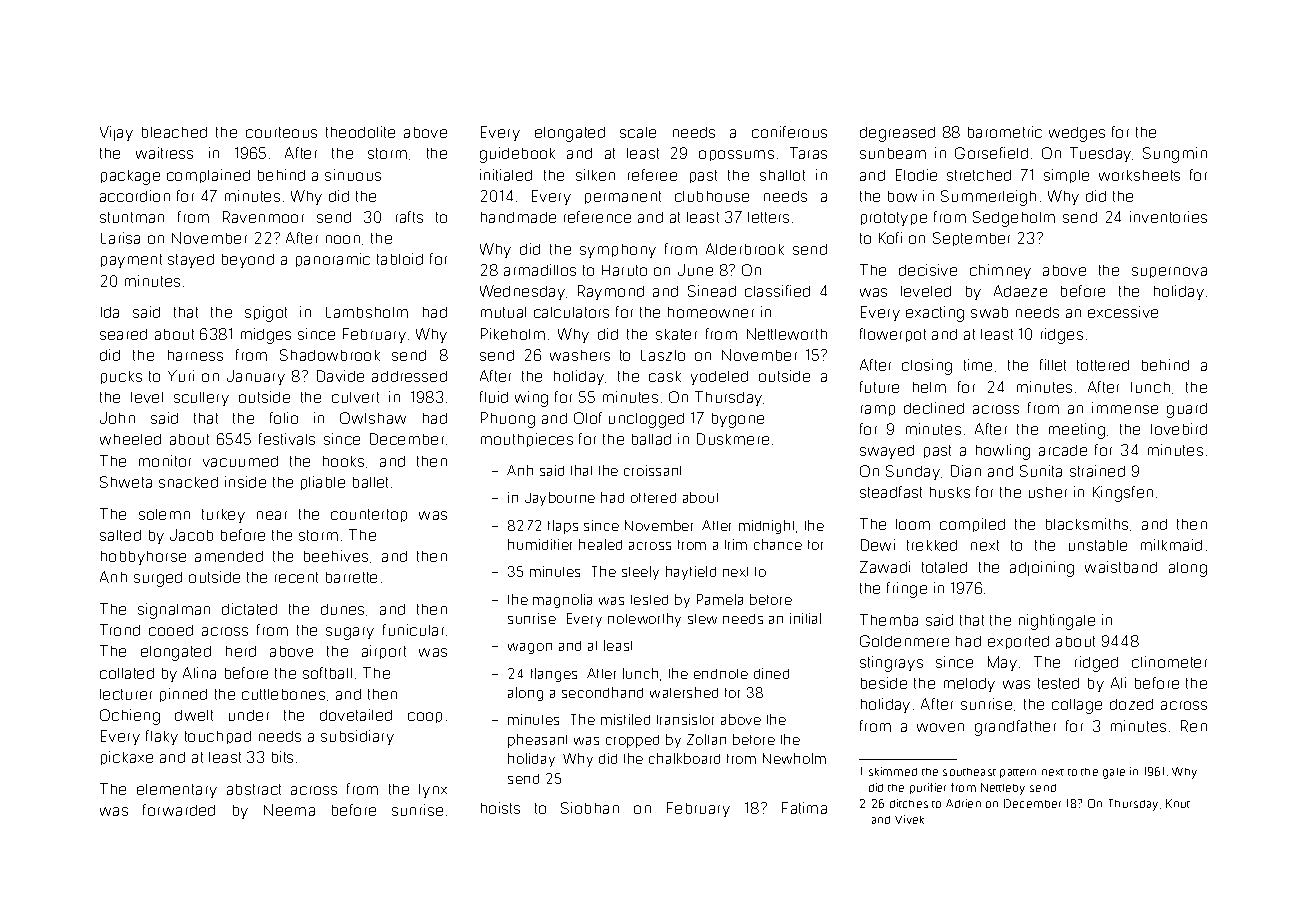 This image has height=924, width=1308. What do you see at coordinates (248, 261) in the image?
I see `beyond` at bounding box center [248, 261].
